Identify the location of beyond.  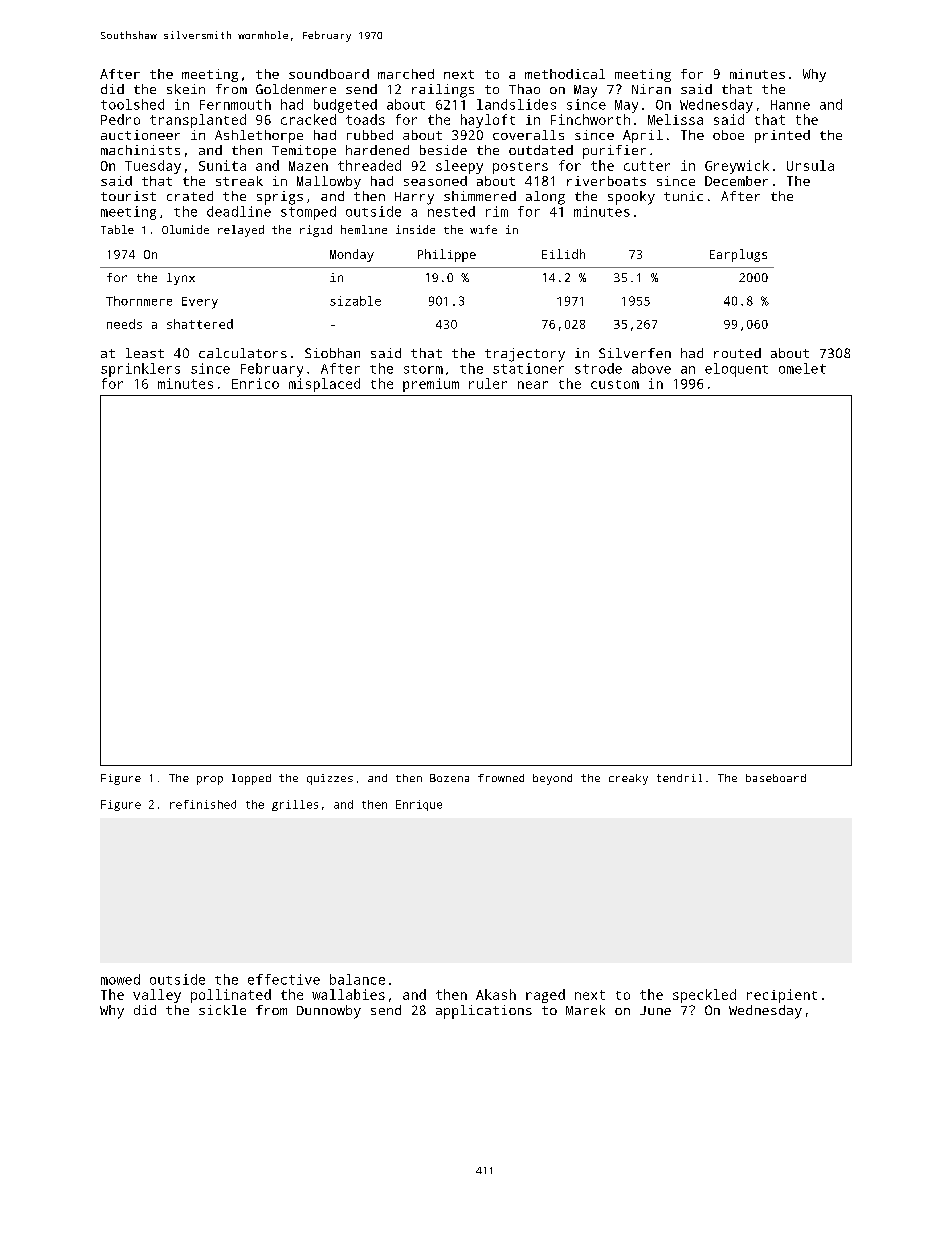
(552, 779).
